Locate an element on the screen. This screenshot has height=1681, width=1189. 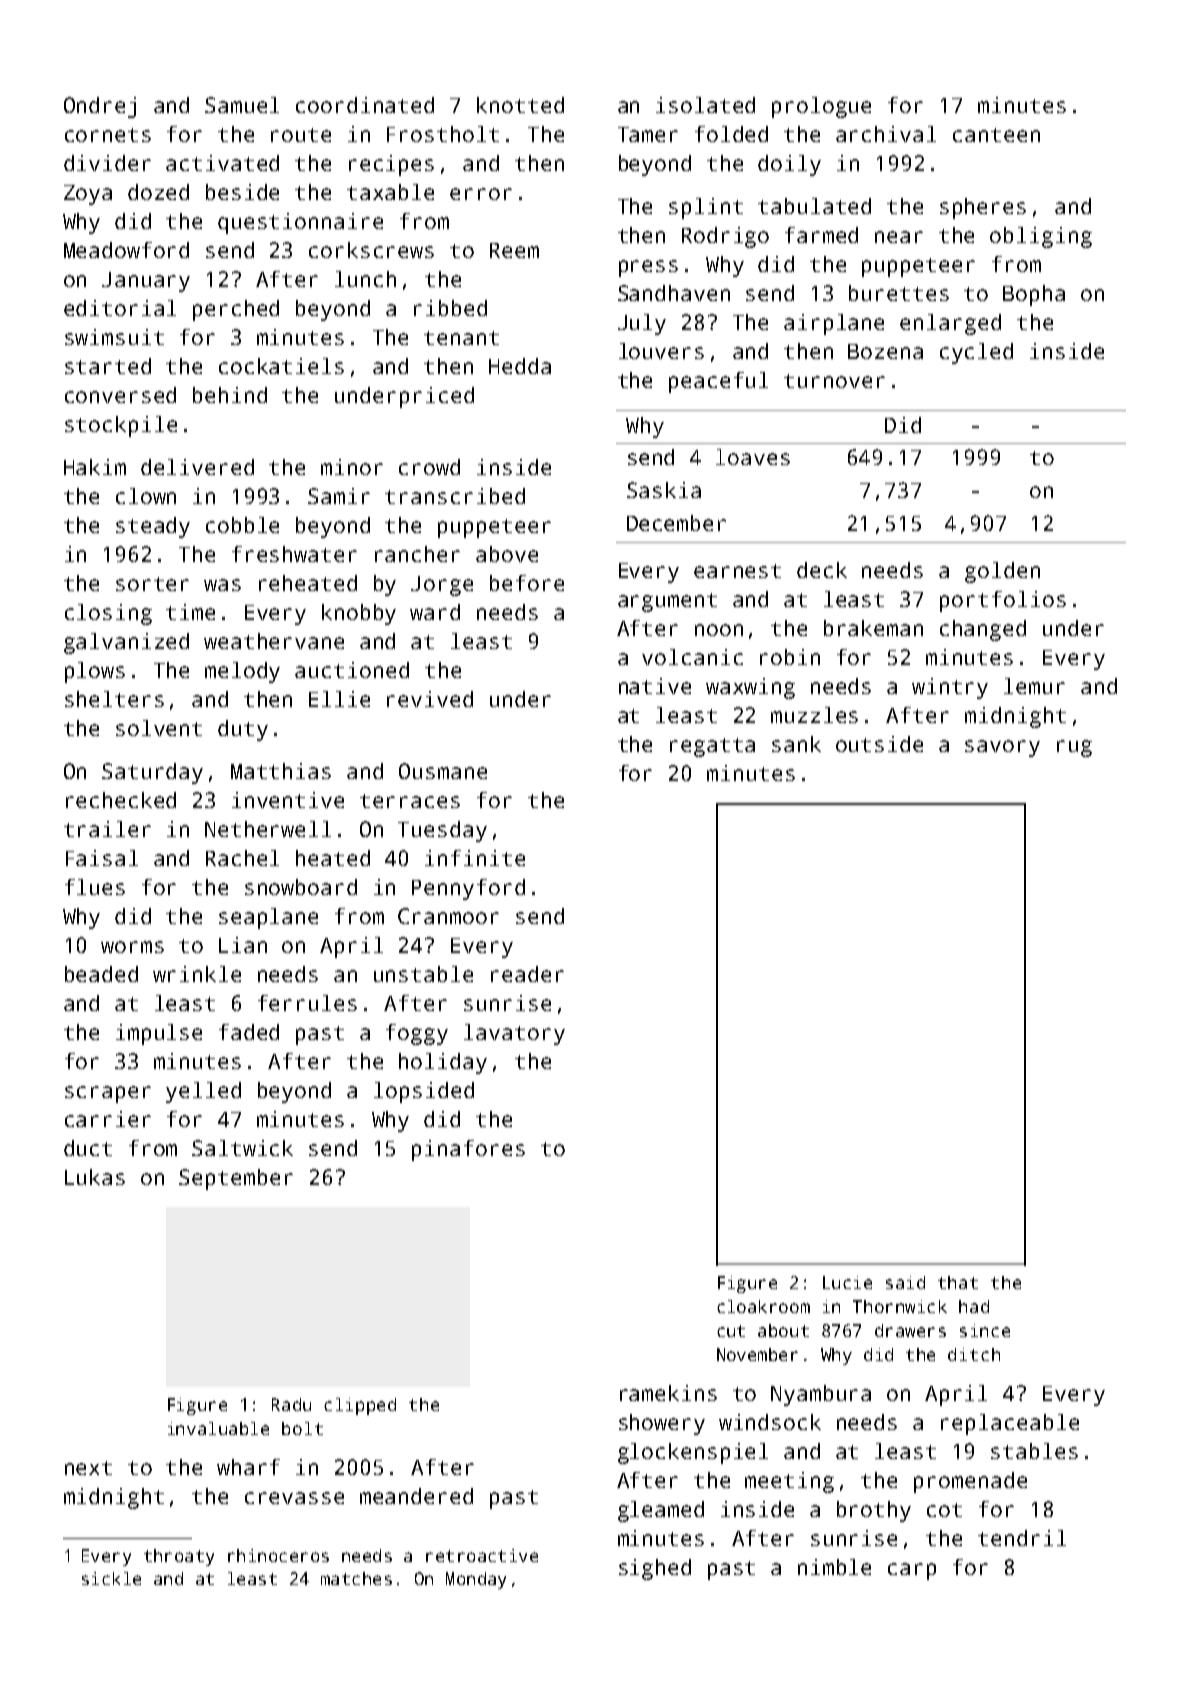
invaluable is located at coordinates (218, 1428).
